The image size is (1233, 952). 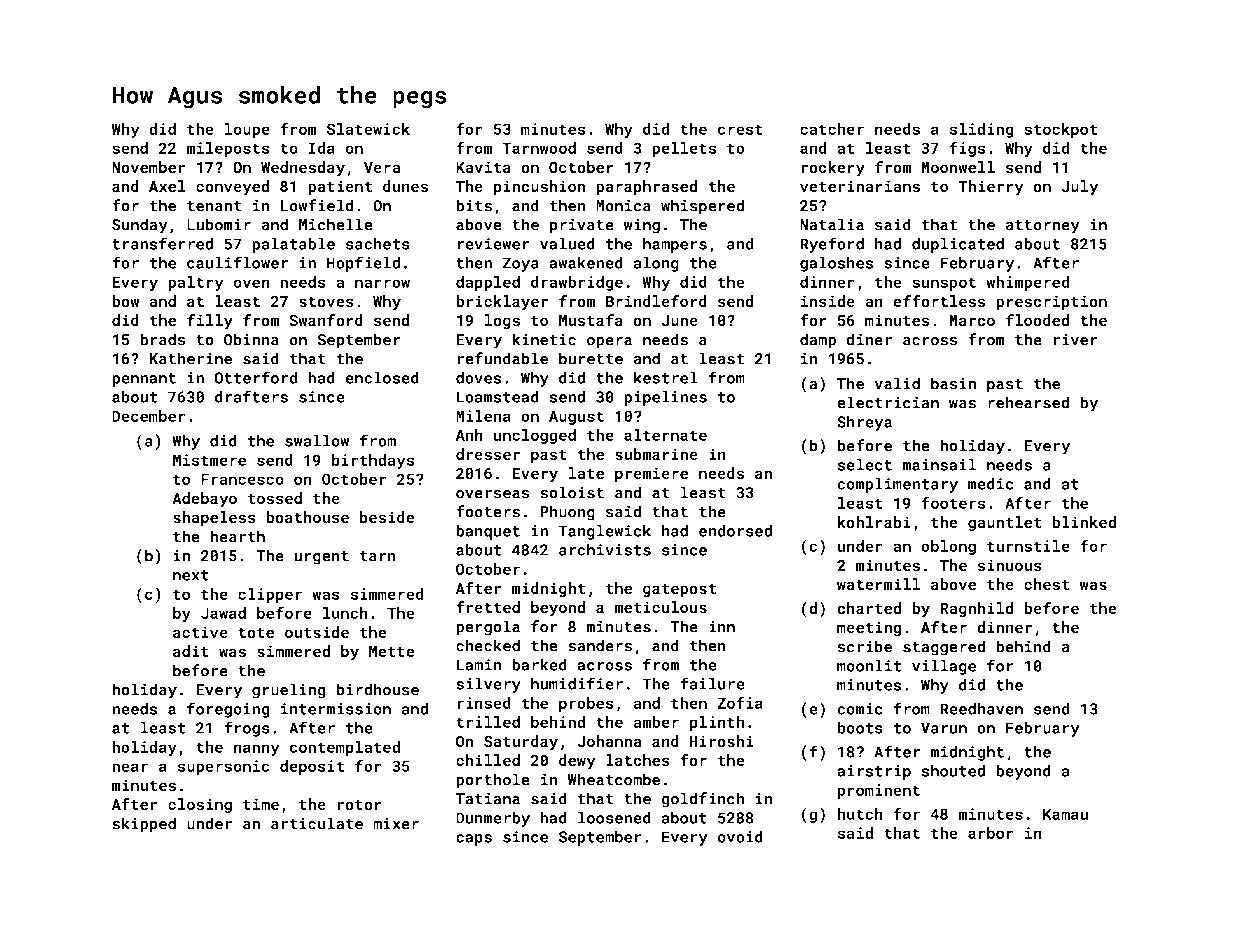 I want to click on July, so click(x=1080, y=188).
